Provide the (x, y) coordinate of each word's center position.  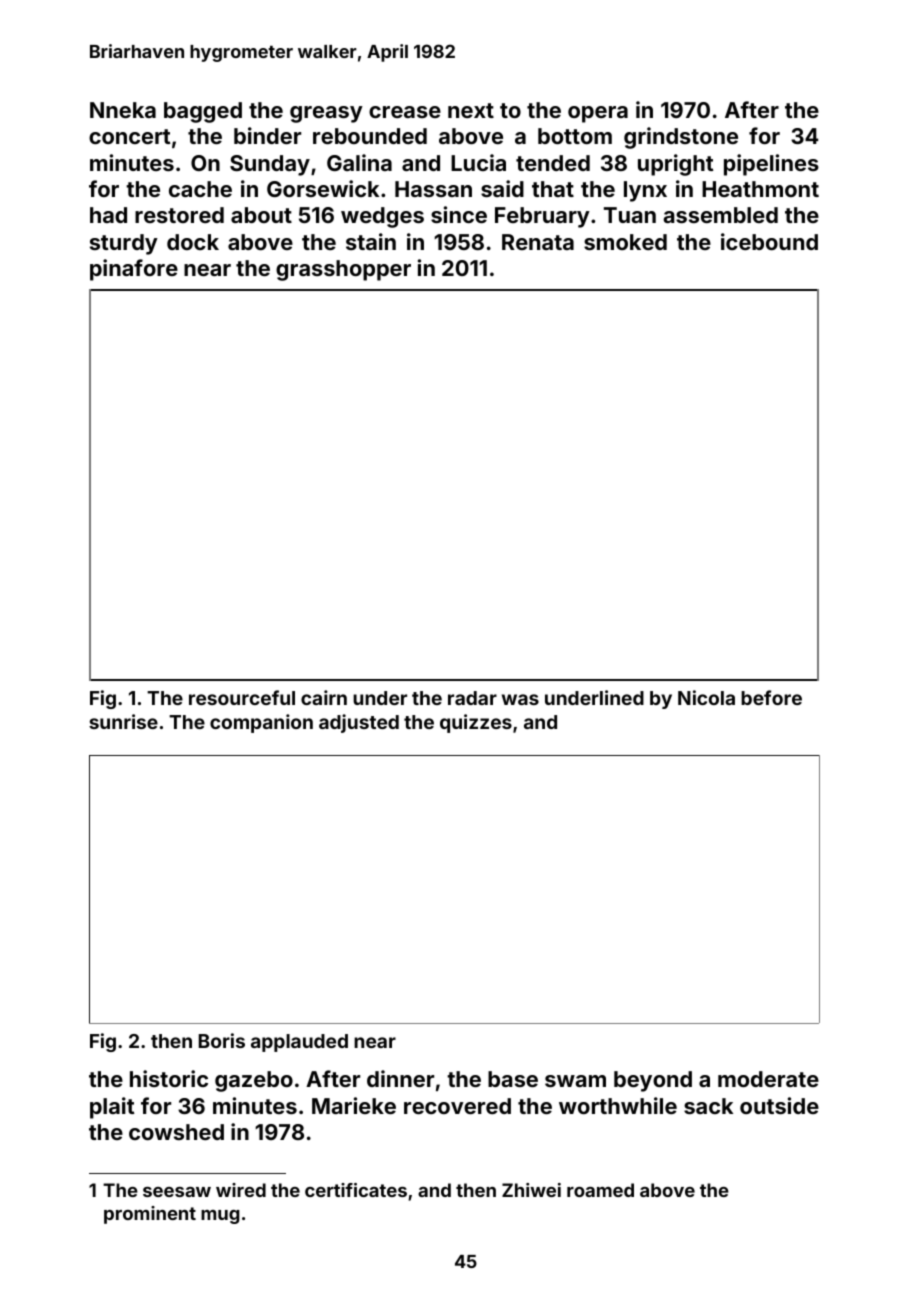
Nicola (706, 697)
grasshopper (343, 270)
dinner (400, 1078)
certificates (356, 1190)
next (471, 110)
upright (675, 165)
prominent (150, 1215)
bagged (203, 112)
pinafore (134, 270)
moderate (768, 1079)
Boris (222, 1040)
